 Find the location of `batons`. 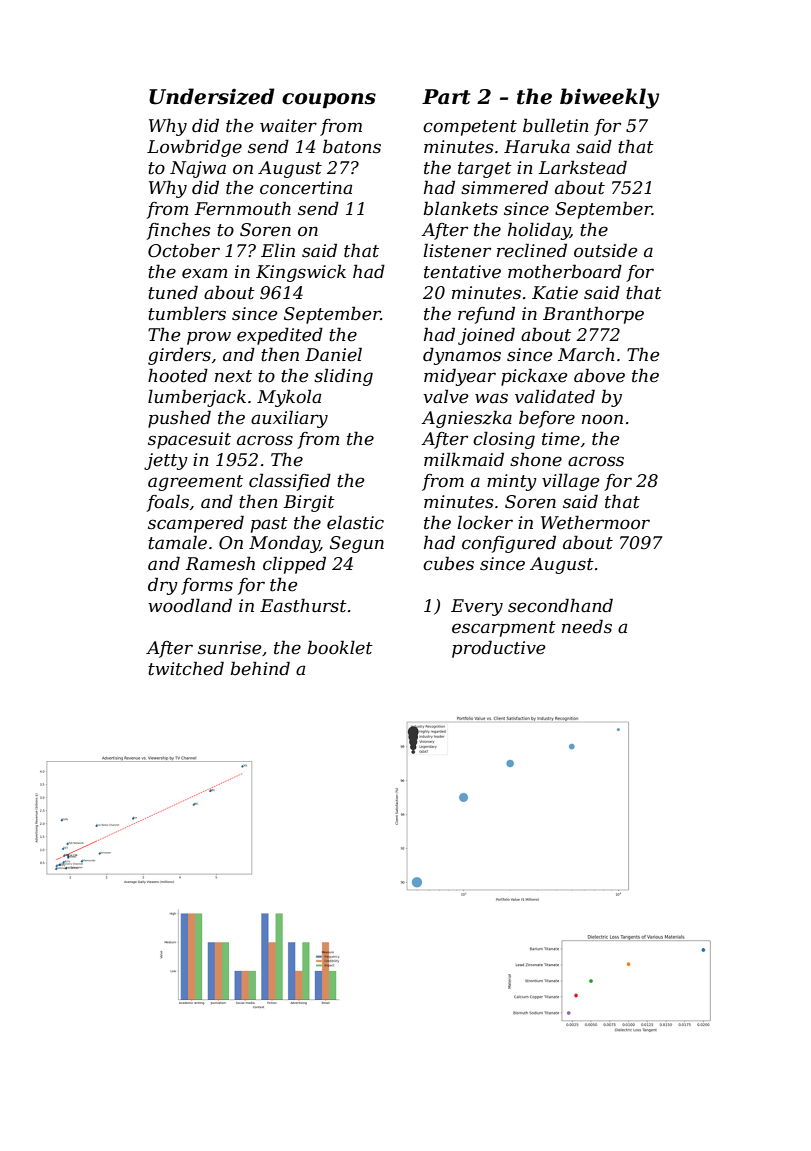

batons is located at coordinates (352, 146).
